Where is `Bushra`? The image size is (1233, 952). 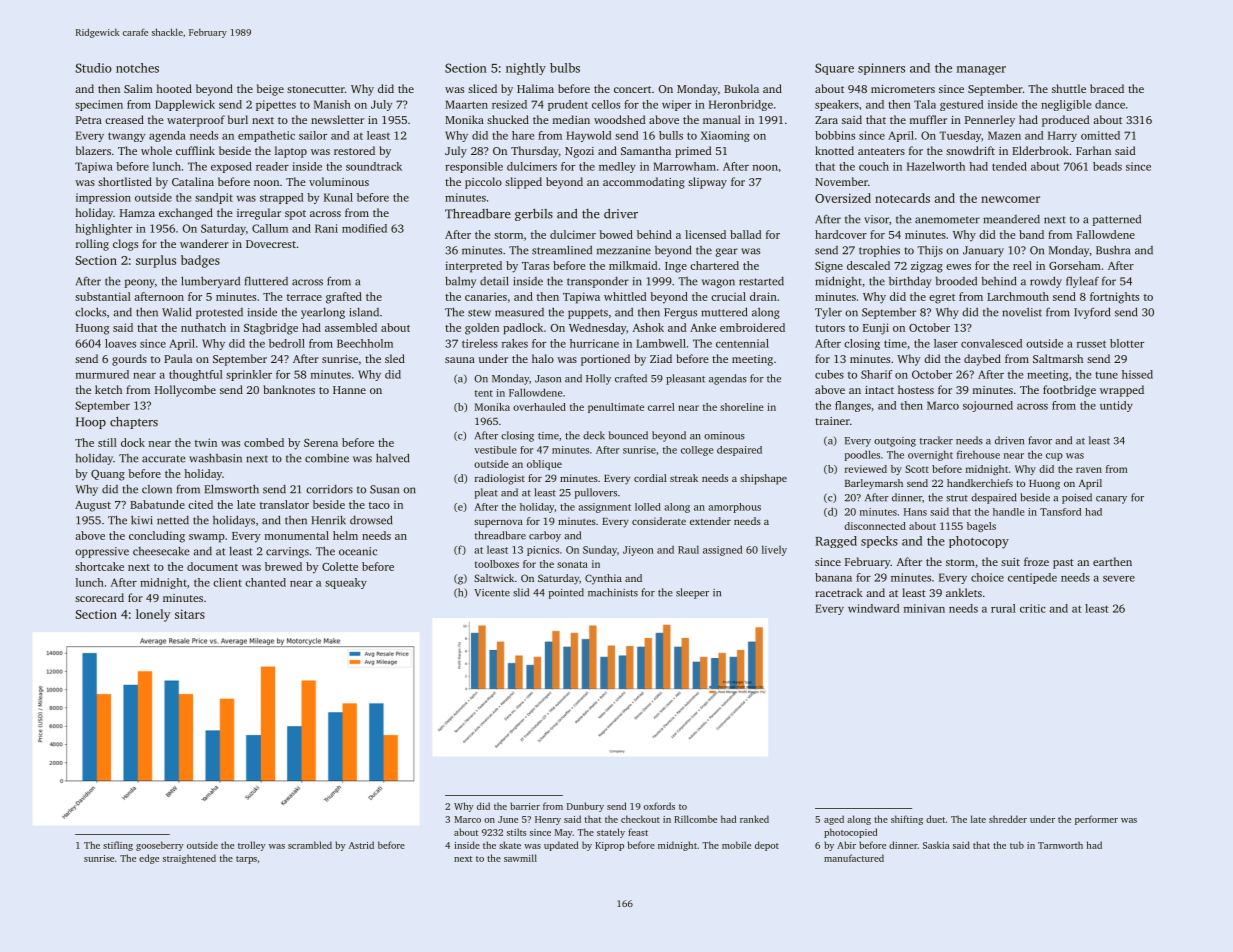 Bushra is located at coordinates (1113, 250).
